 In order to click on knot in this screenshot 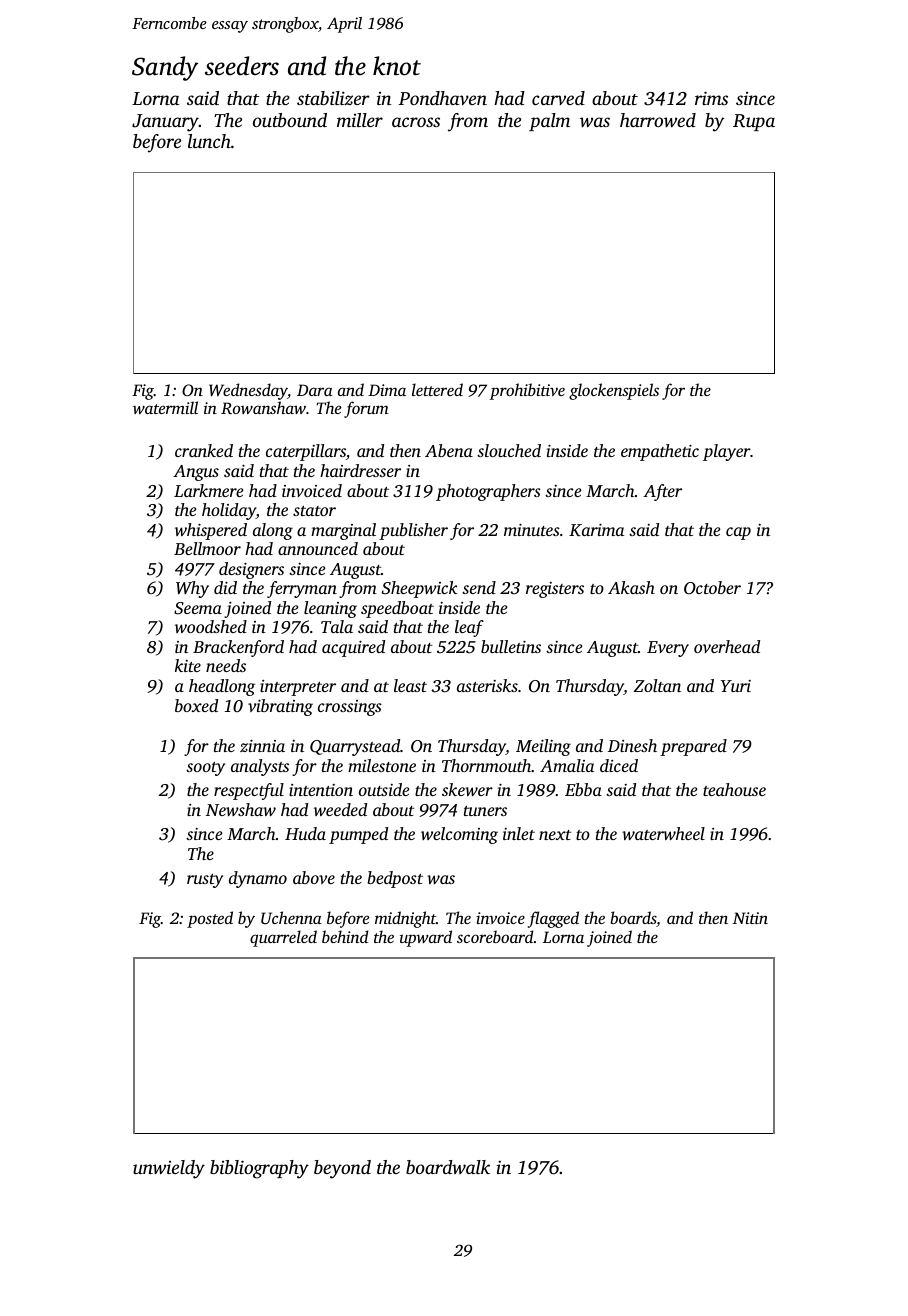, I will do `click(397, 66)`.
